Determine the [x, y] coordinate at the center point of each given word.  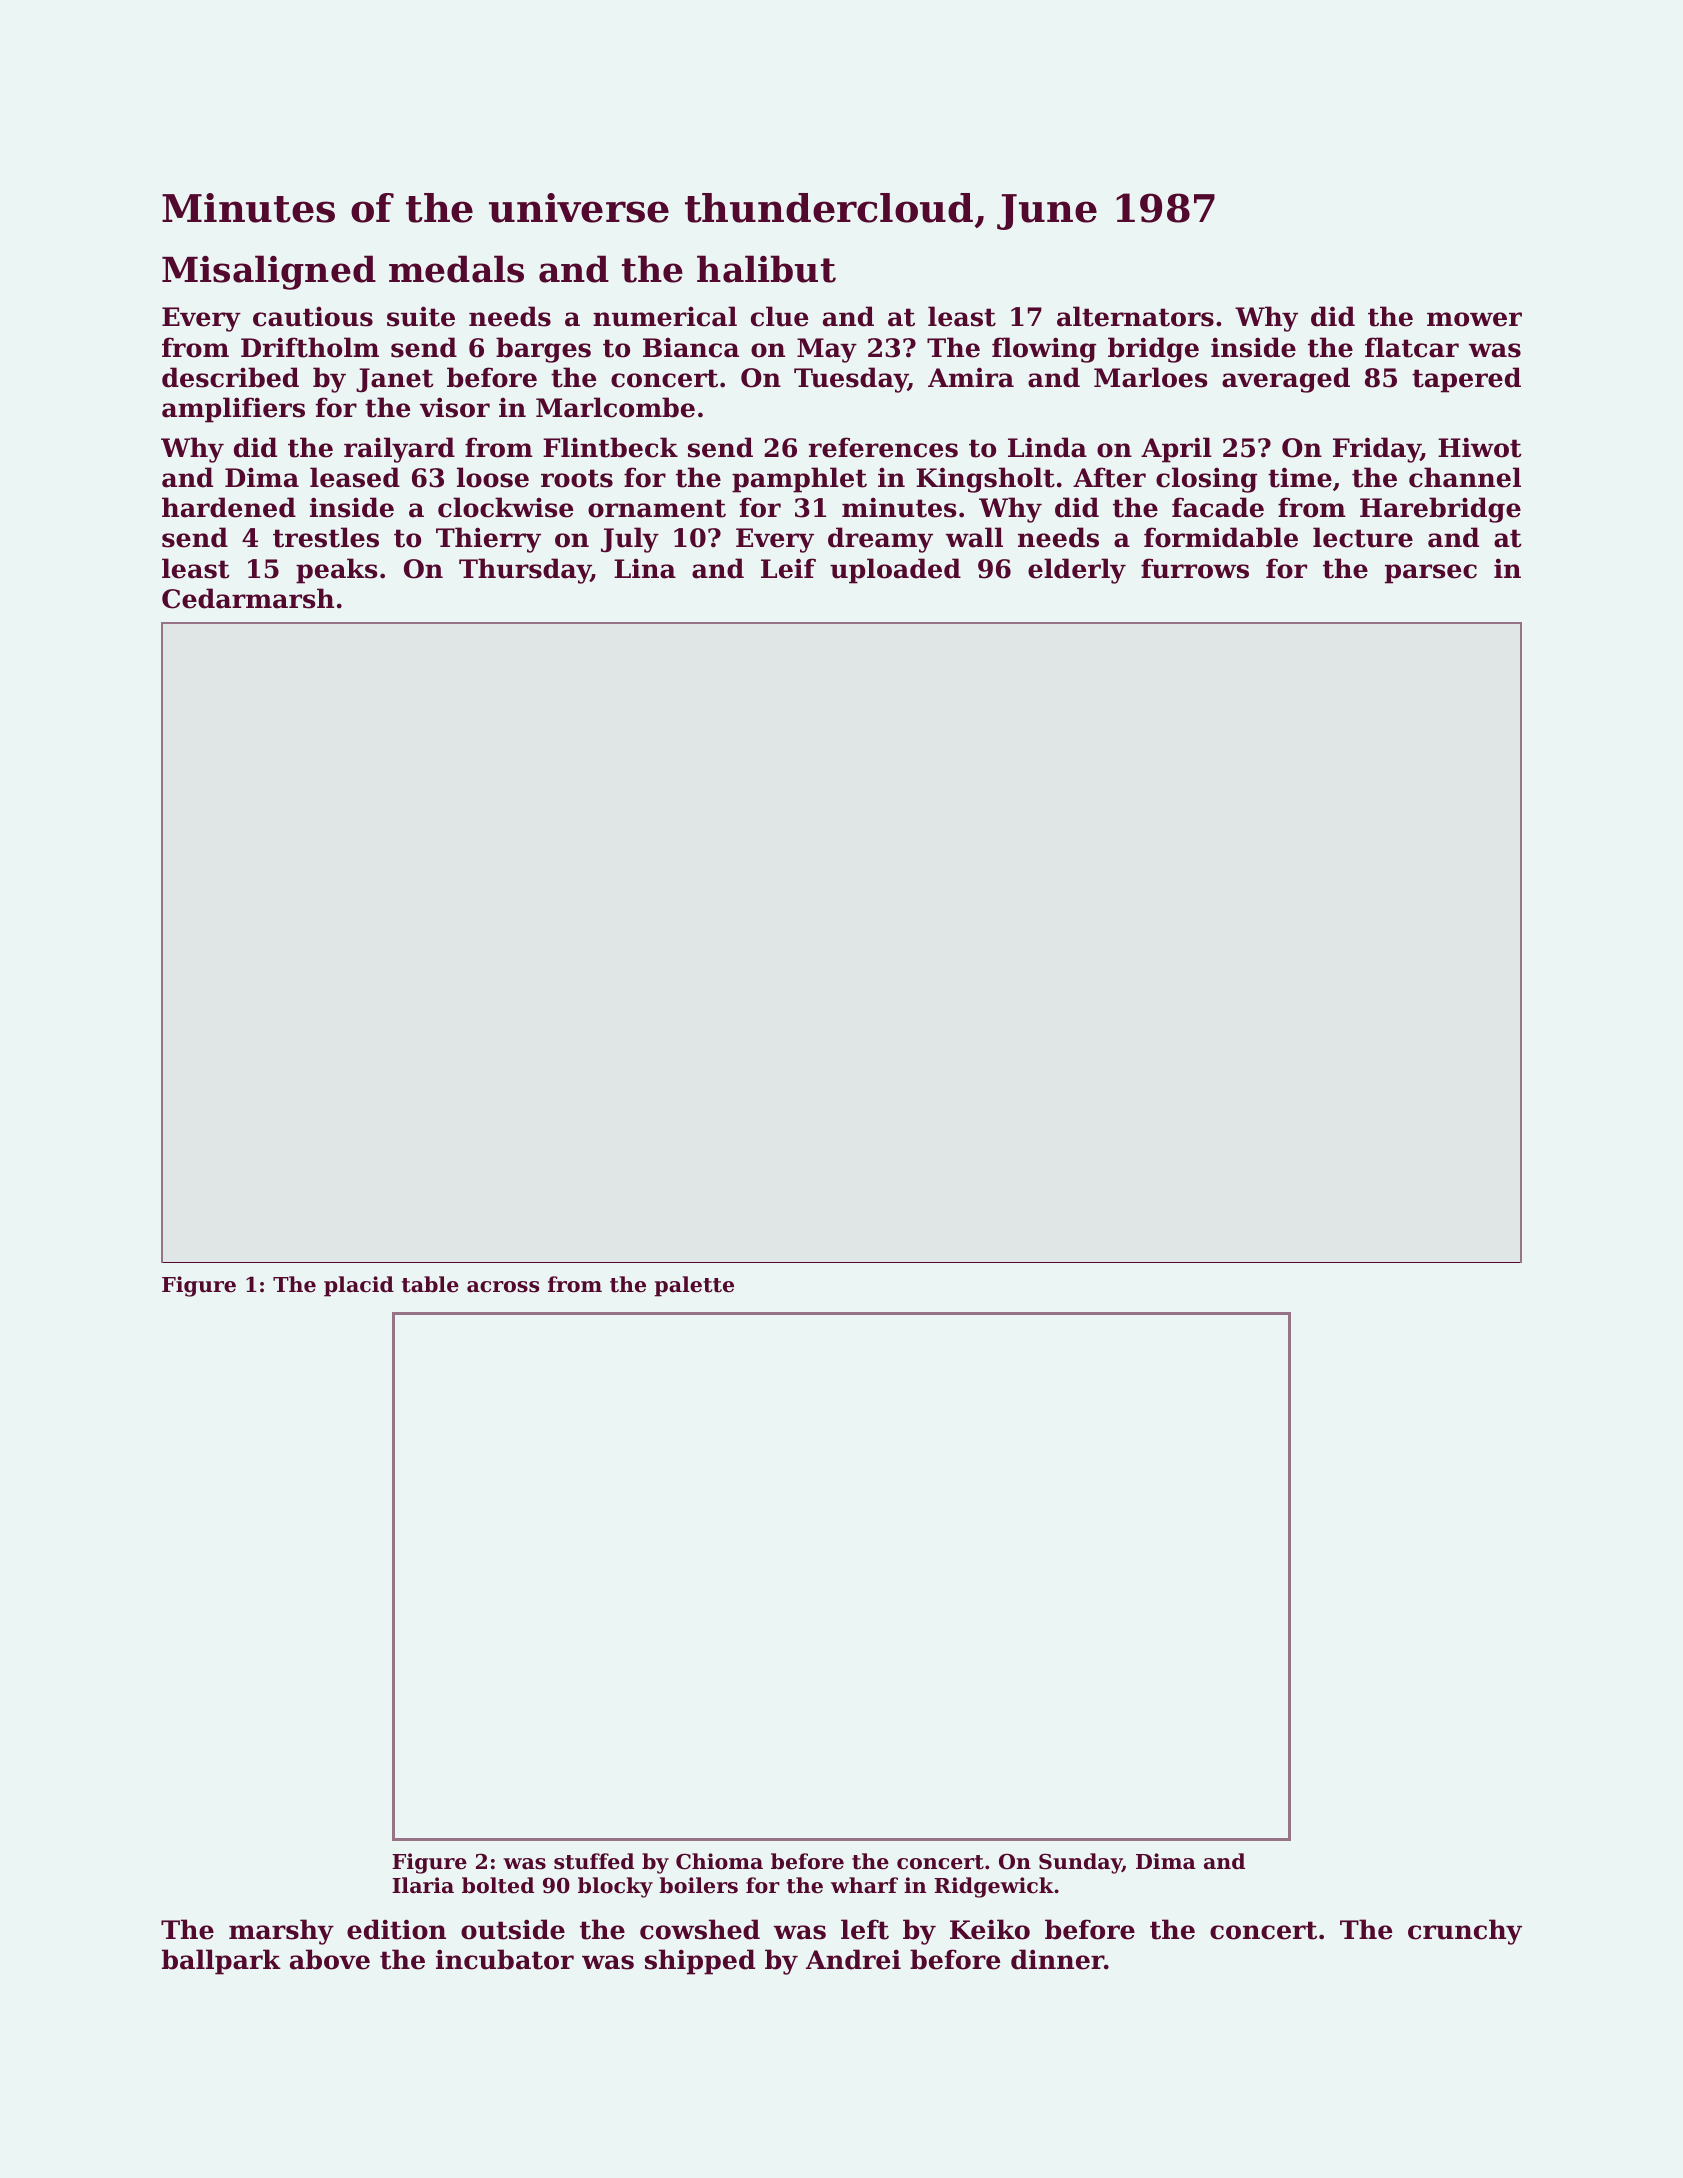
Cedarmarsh [248, 598]
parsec [1431, 574]
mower [1474, 319]
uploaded [895, 571]
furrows [1195, 568]
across [503, 1287]
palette [694, 1286]
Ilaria [423, 1885]
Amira [971, 377]
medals [456, 269]
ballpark [221, 1962]
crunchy [1465, 1932]
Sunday [1080, 1863]
